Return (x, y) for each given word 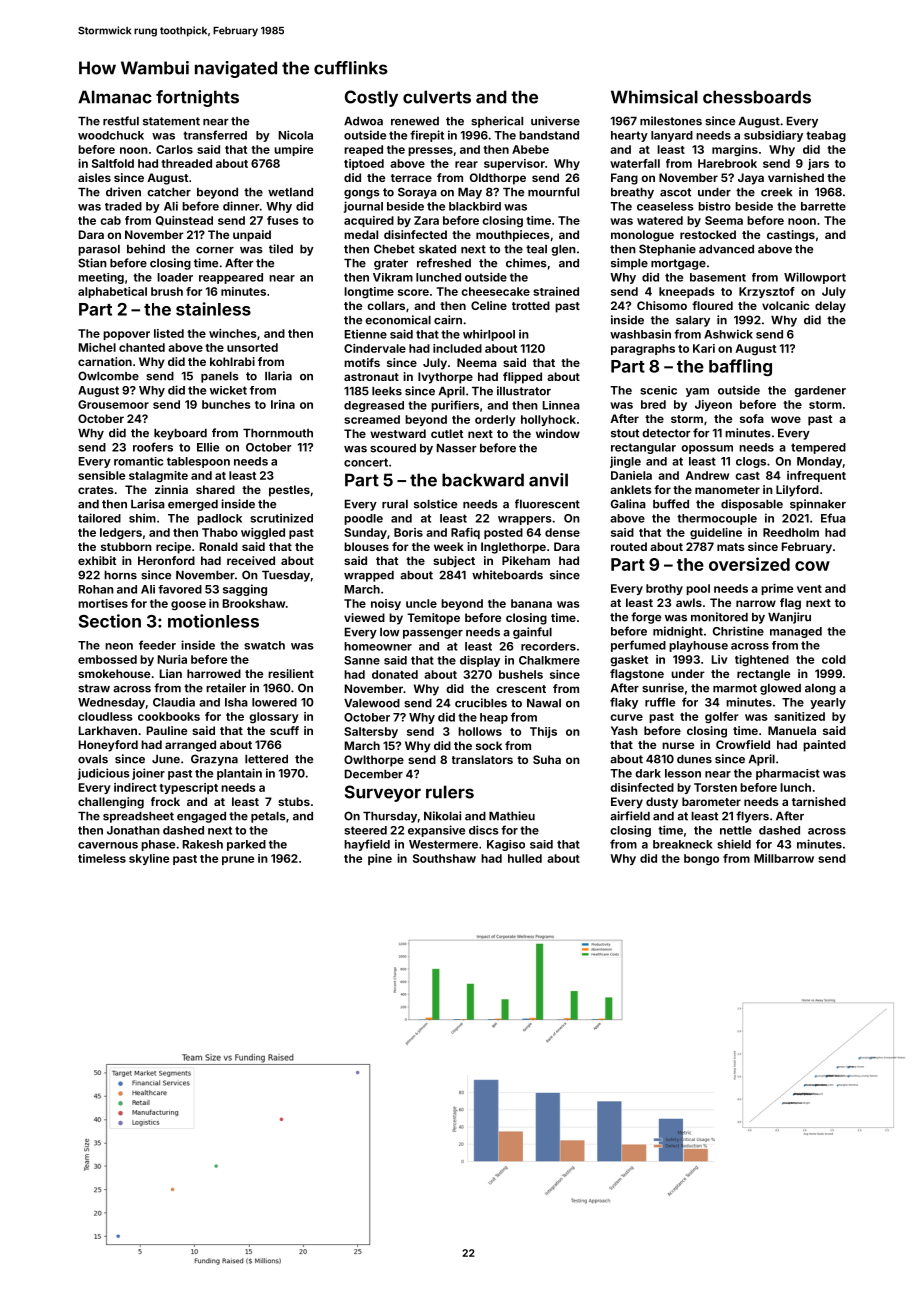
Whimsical (654, 97)
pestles (289, 491)
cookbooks (169, 716)
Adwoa (363, 121)
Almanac (115, 97)
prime (777, 589)
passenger (433, 634)
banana (531, 603)
